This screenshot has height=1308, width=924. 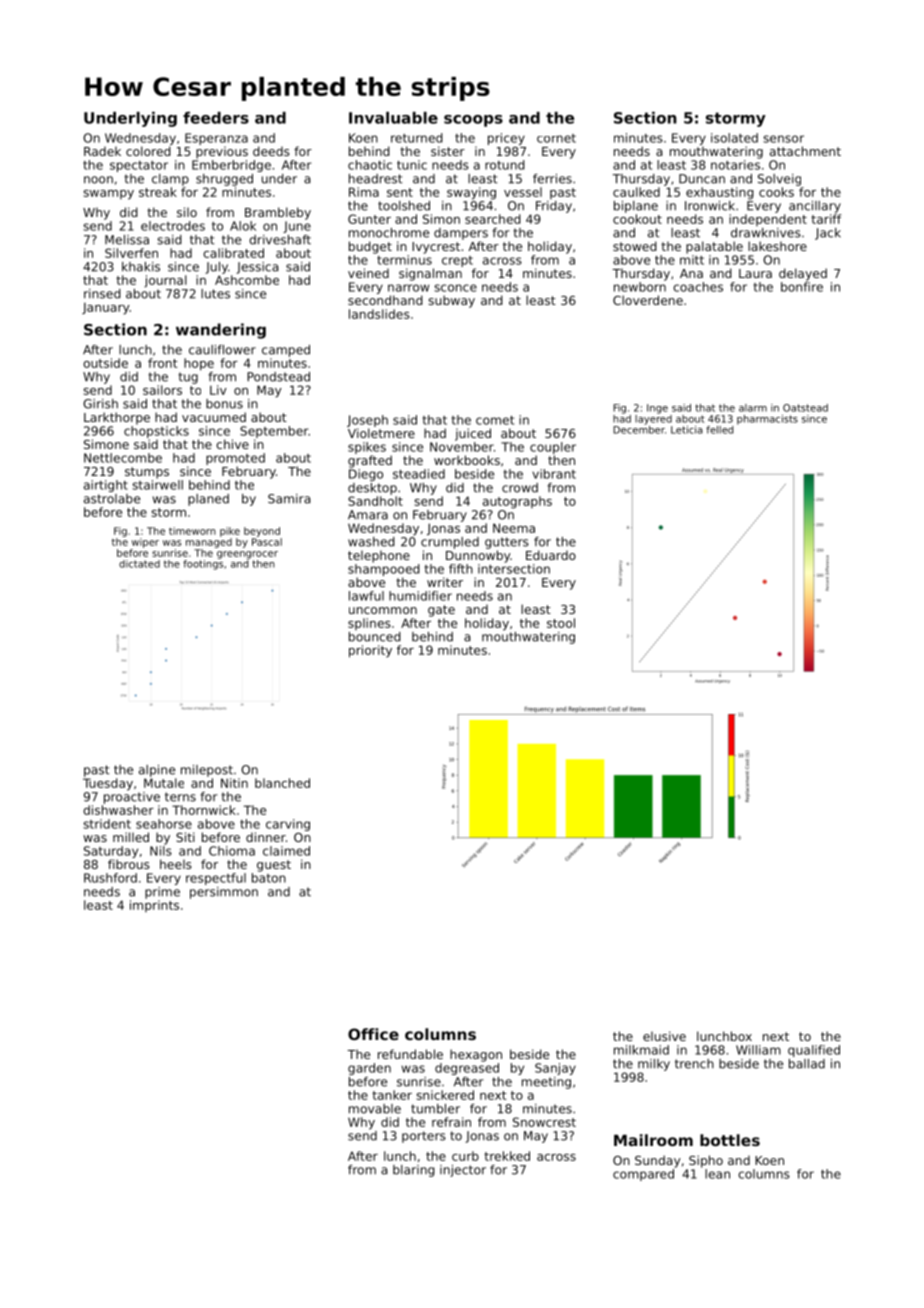 I want to click on imprints, so click(x=154, y=906).
